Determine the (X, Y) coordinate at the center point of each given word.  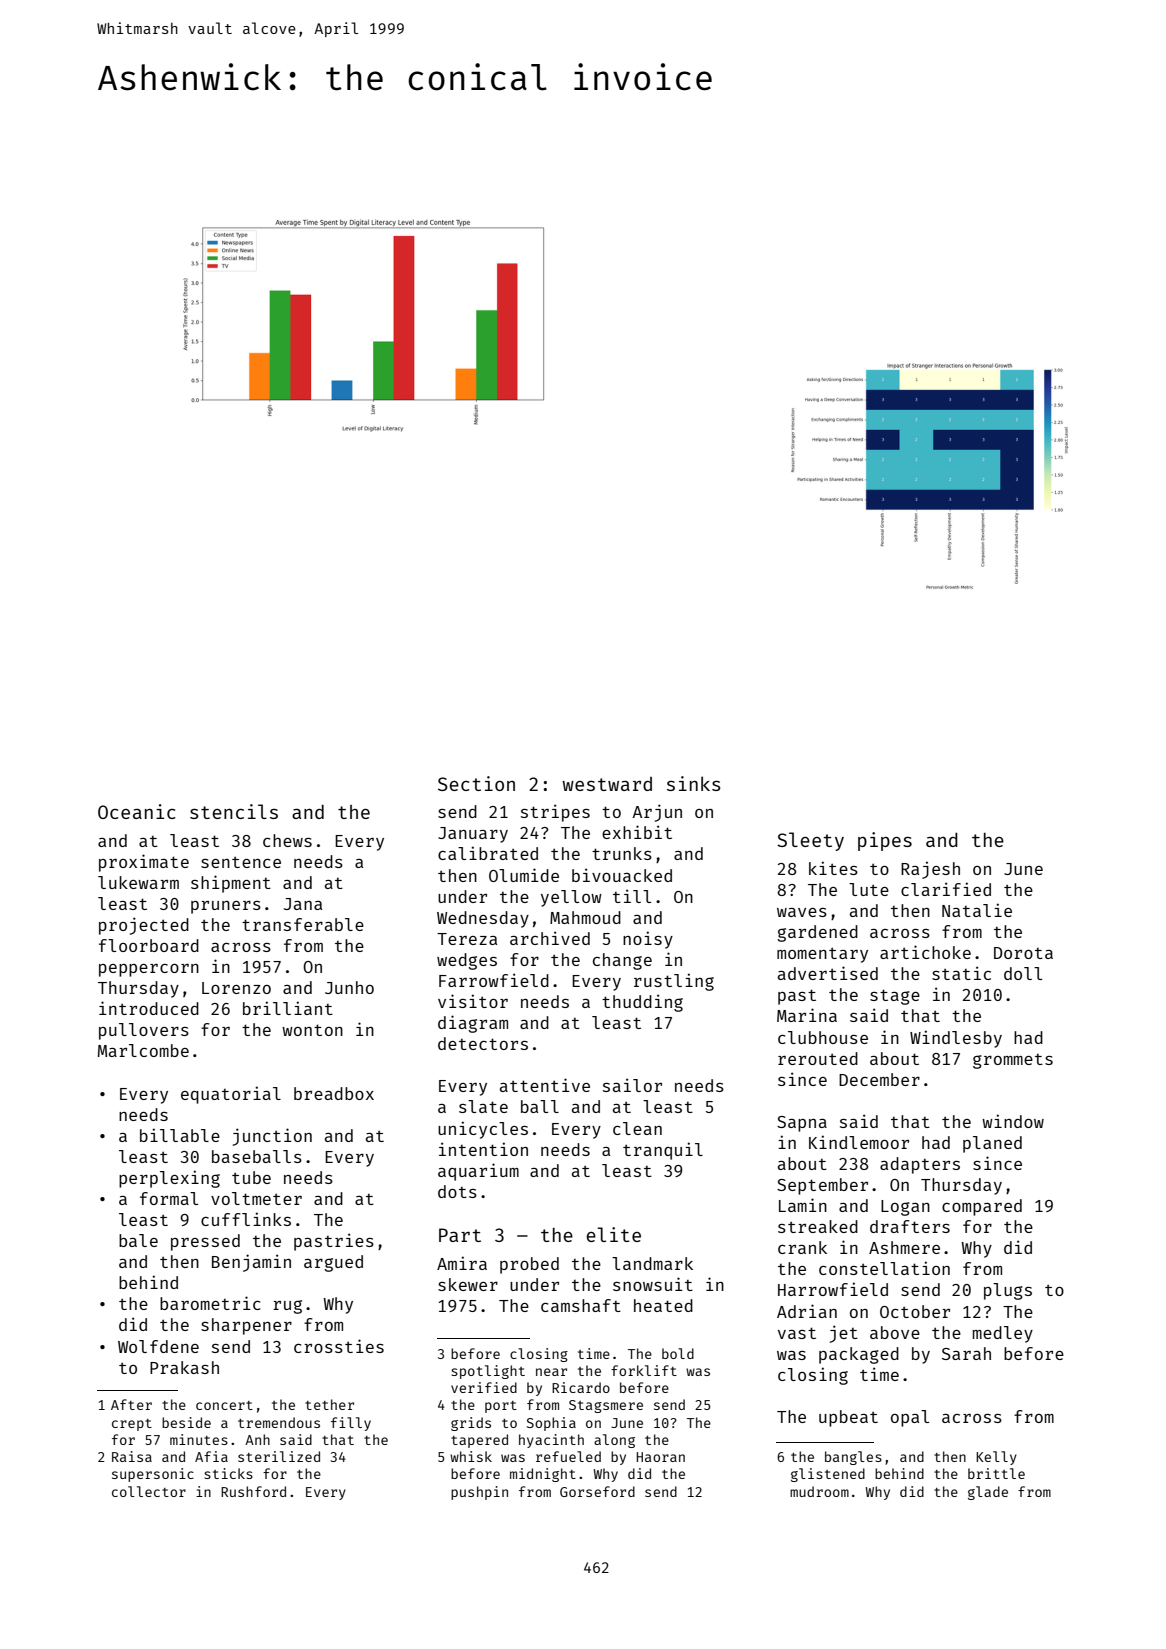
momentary (822, 955)
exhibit (637, 832)
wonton (312, 1030)
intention (483, 1149)
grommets (1013, 1061)
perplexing (169, 1179)
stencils (234, 811)
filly (351, 1424)
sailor (632, 1085)
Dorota (1023, 953)
